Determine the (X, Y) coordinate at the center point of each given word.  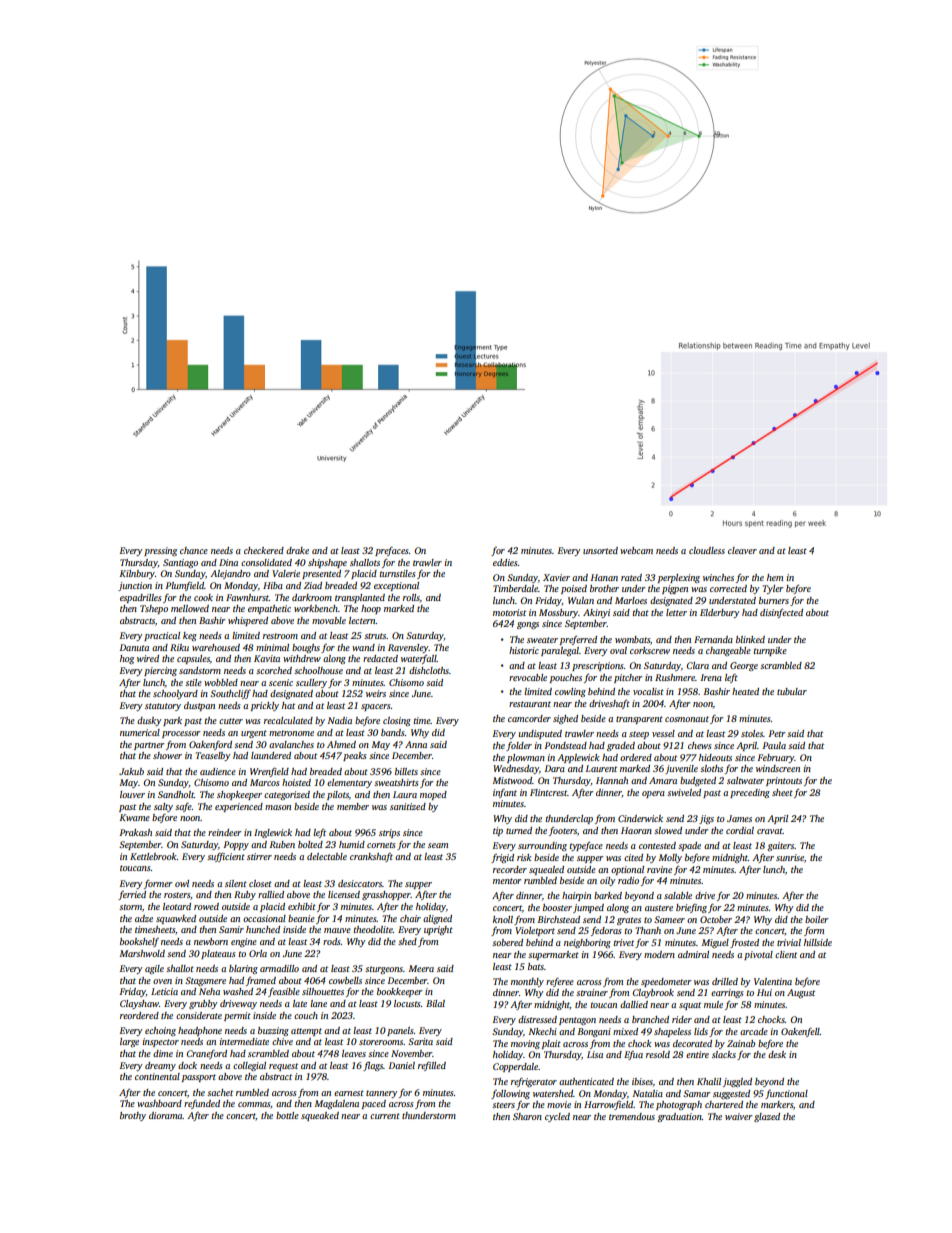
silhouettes (323, 991)
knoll (503, 919)
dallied (634, 1004)
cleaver (742, 550)
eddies (505, 562)
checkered (264, 550)
